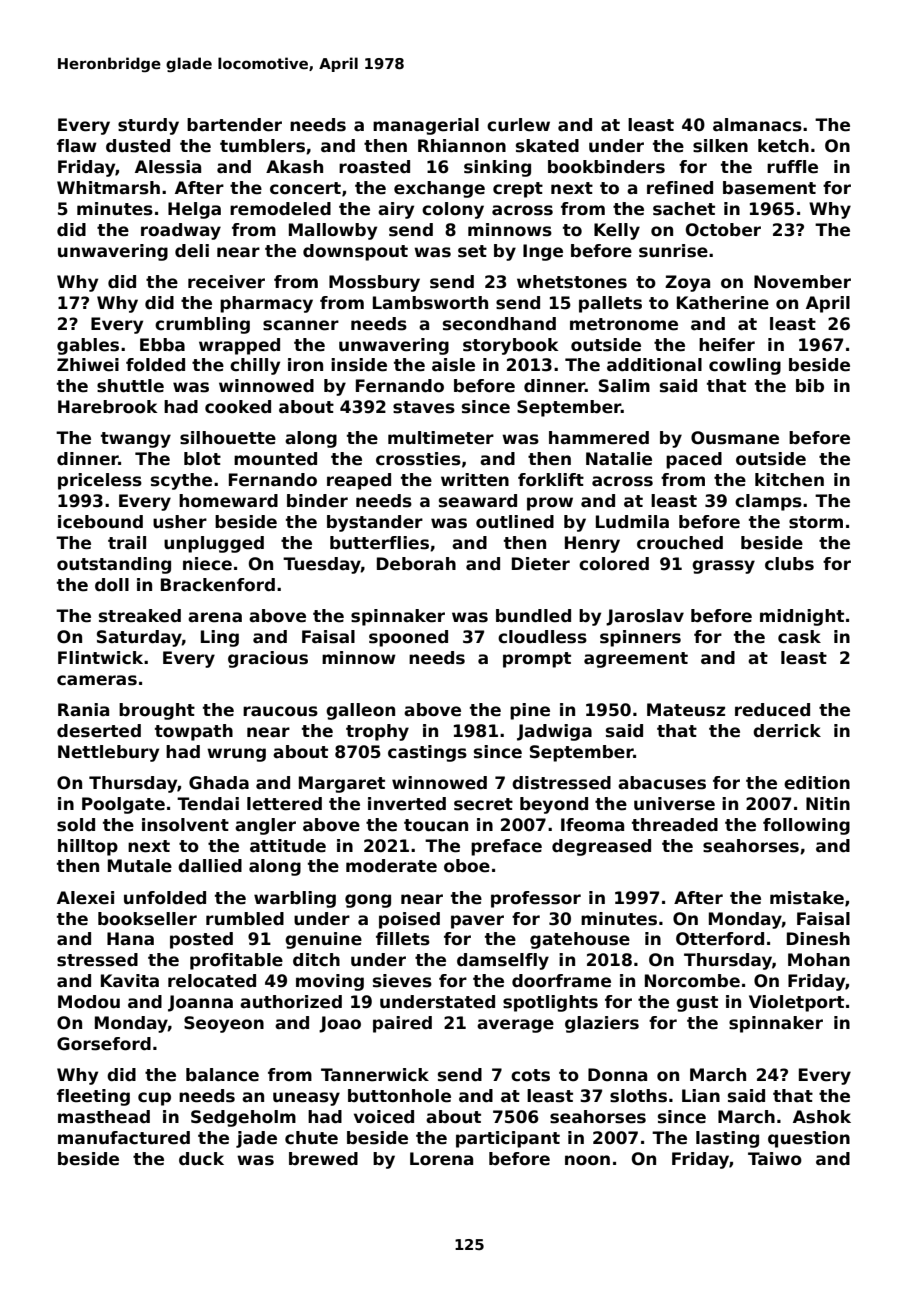 The width and height of the screenshot is (908, 1316). I want to click on Mossbury, so click(374, 283).
